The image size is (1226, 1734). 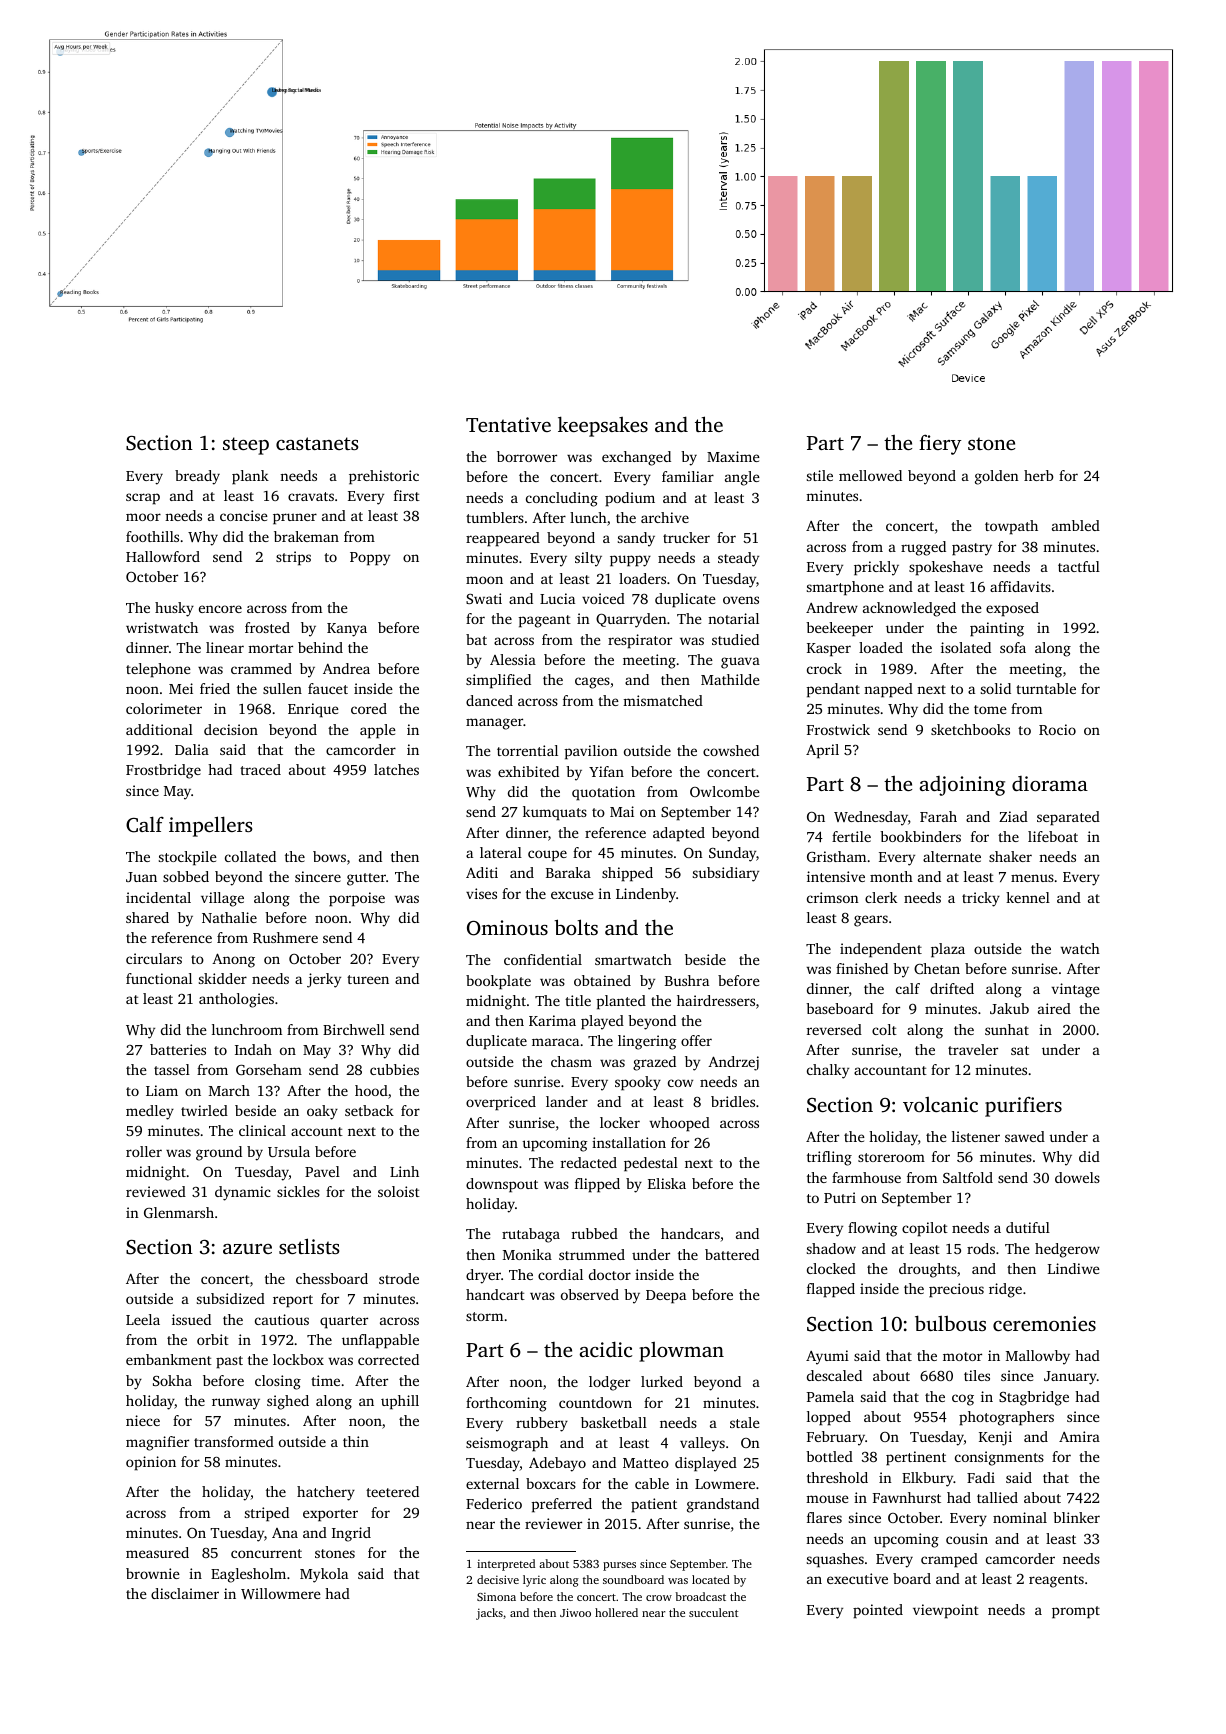 What do you see at coordinates (498, 982) in the image?
I see `bookplate` at bounding box center [498, 982].
